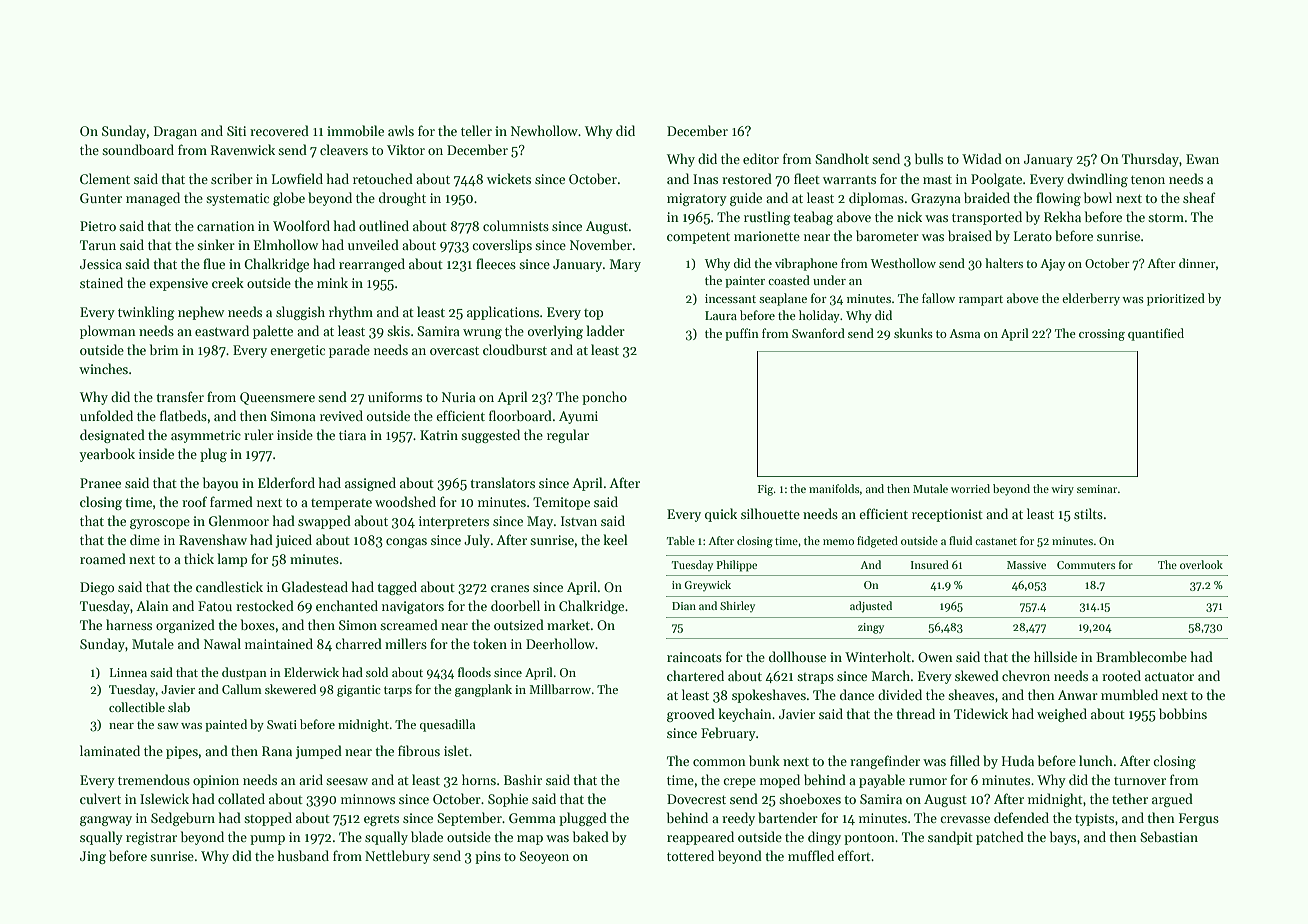  What do you see at coordinates (406, 149) in the screenshot?
I see `Viktor` at bounding box center [406, 149].
